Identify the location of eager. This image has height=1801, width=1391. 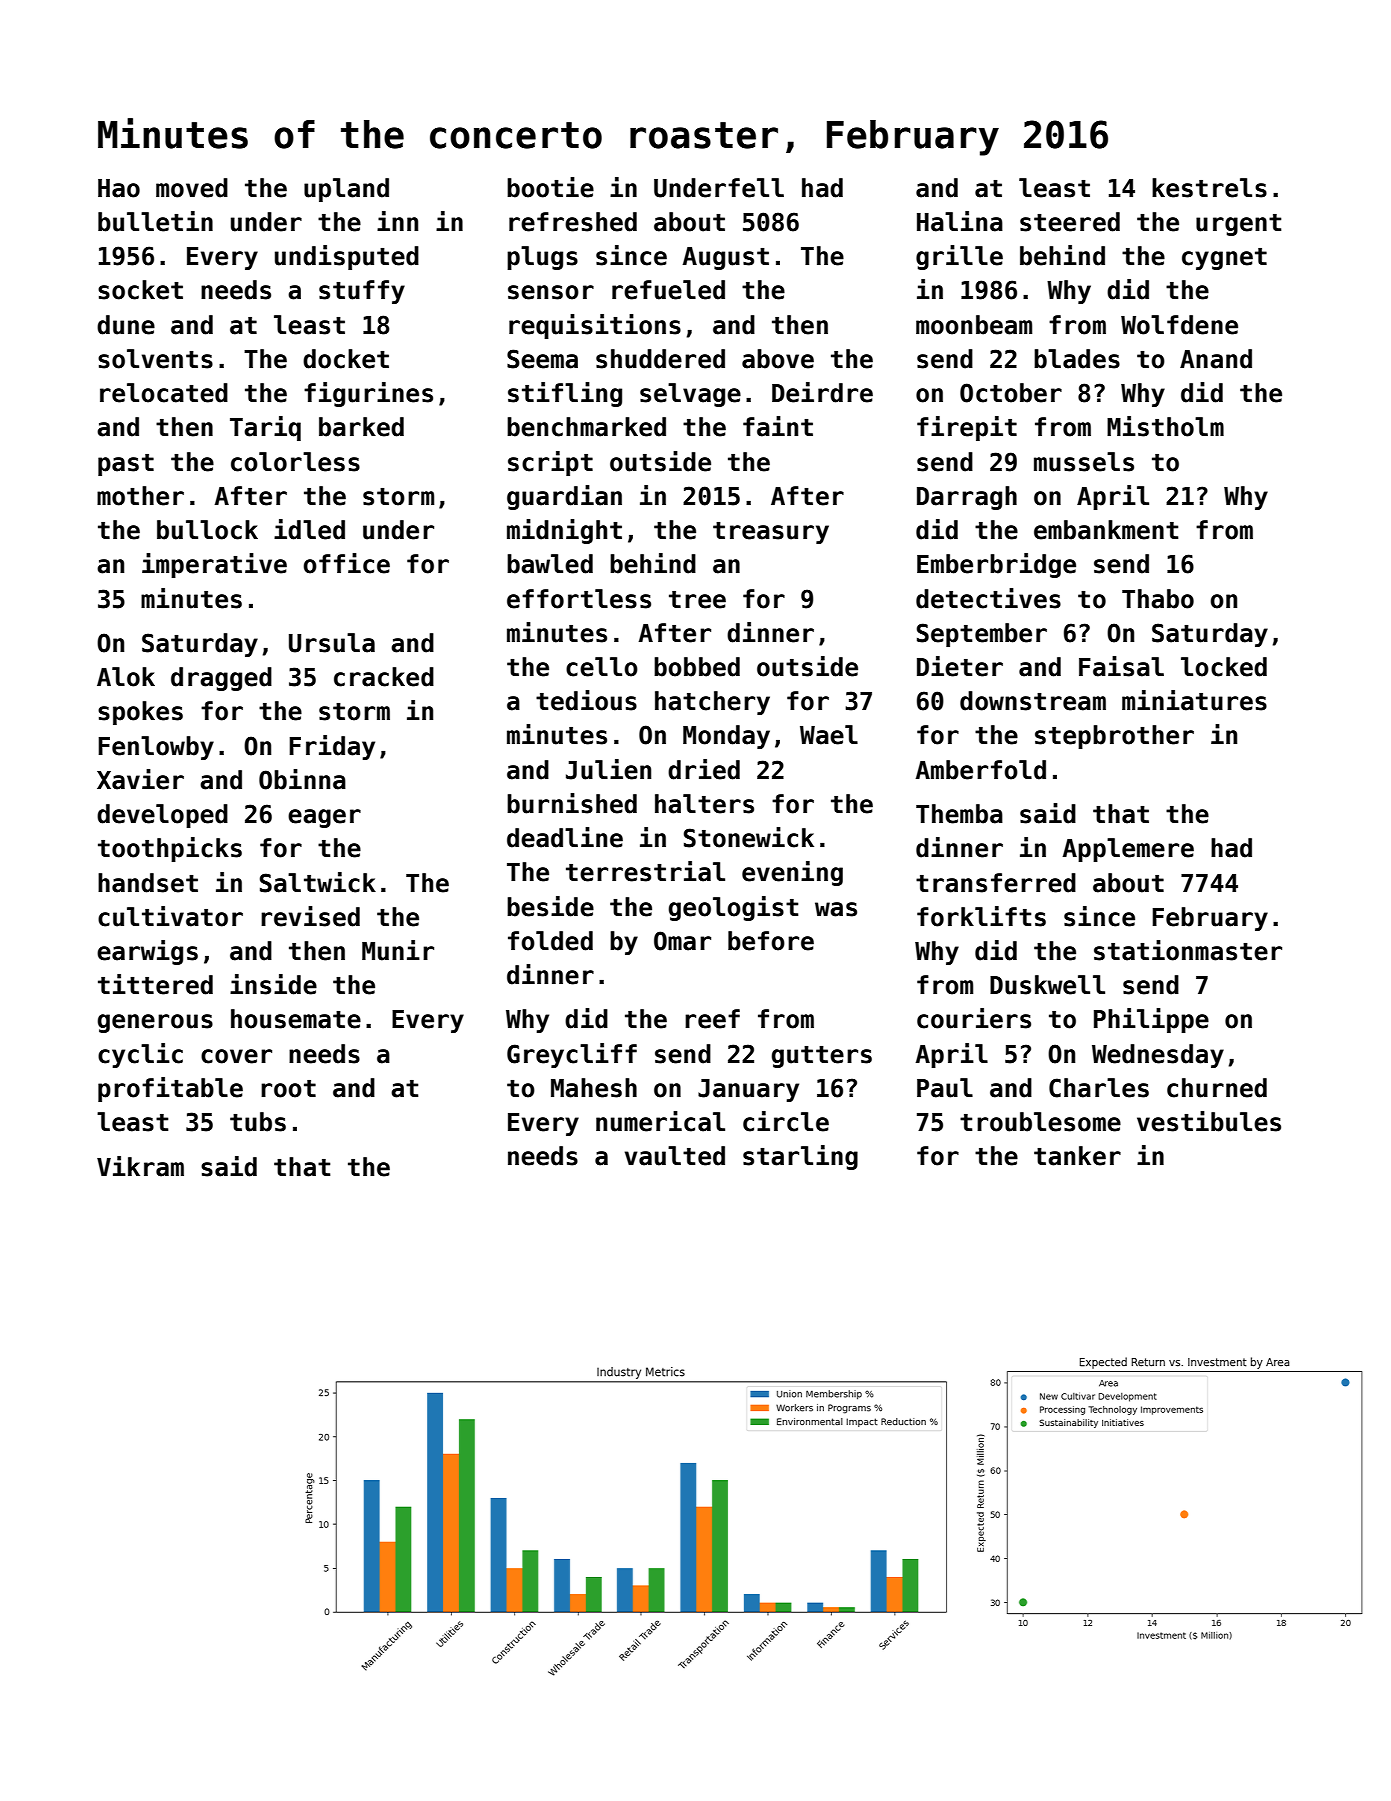
(324, 818).
